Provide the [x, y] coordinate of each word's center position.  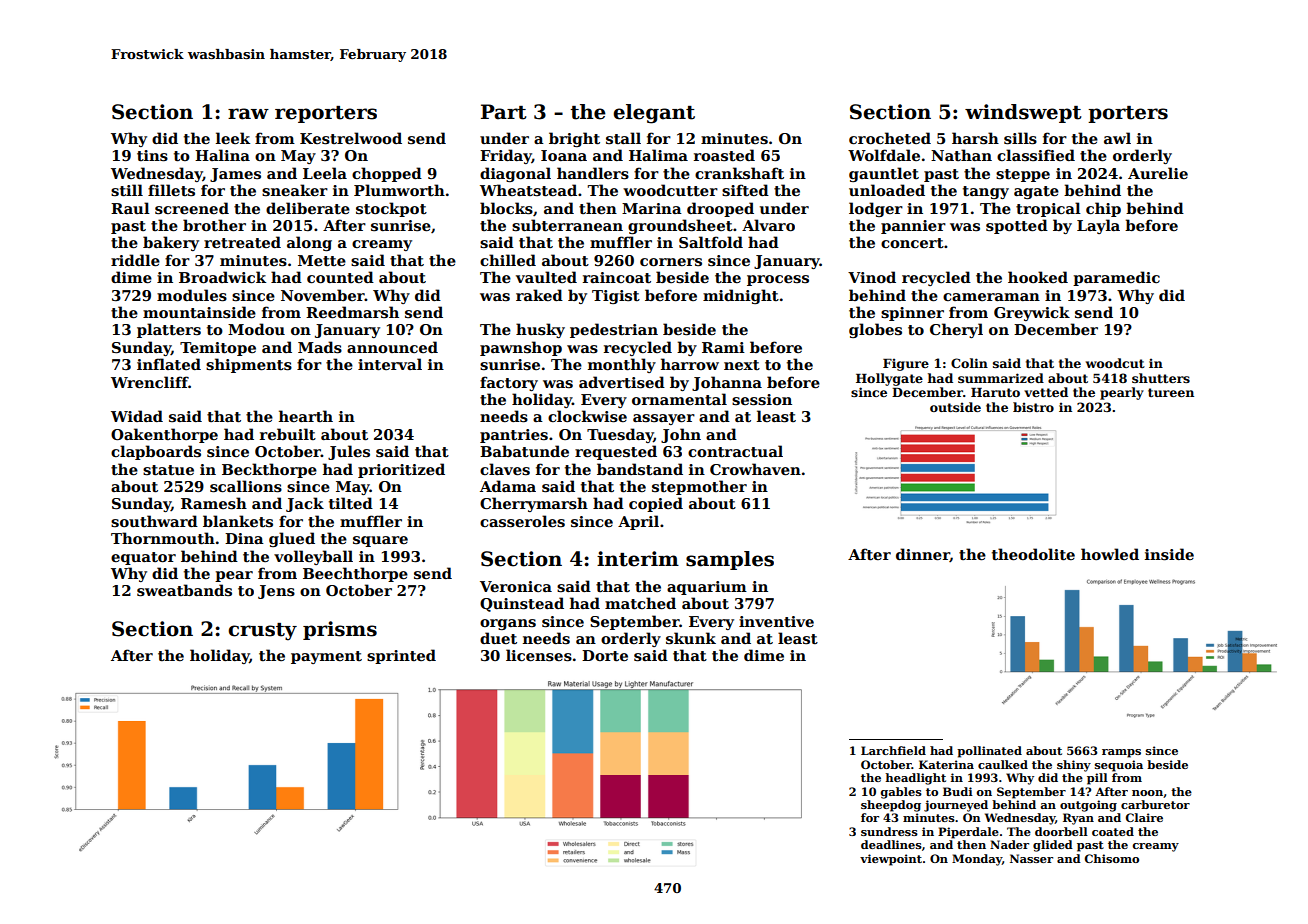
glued [292, 539]
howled [1110, 554]
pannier [913, 227]
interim [638, 559]
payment [326, 657]
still [127, 190]
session [762, 400]
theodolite [1033, 554]
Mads [320, 347]
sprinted [401, 656]
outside [955, 407]
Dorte [605, 655]
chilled [508, 260]
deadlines [891, 844]
